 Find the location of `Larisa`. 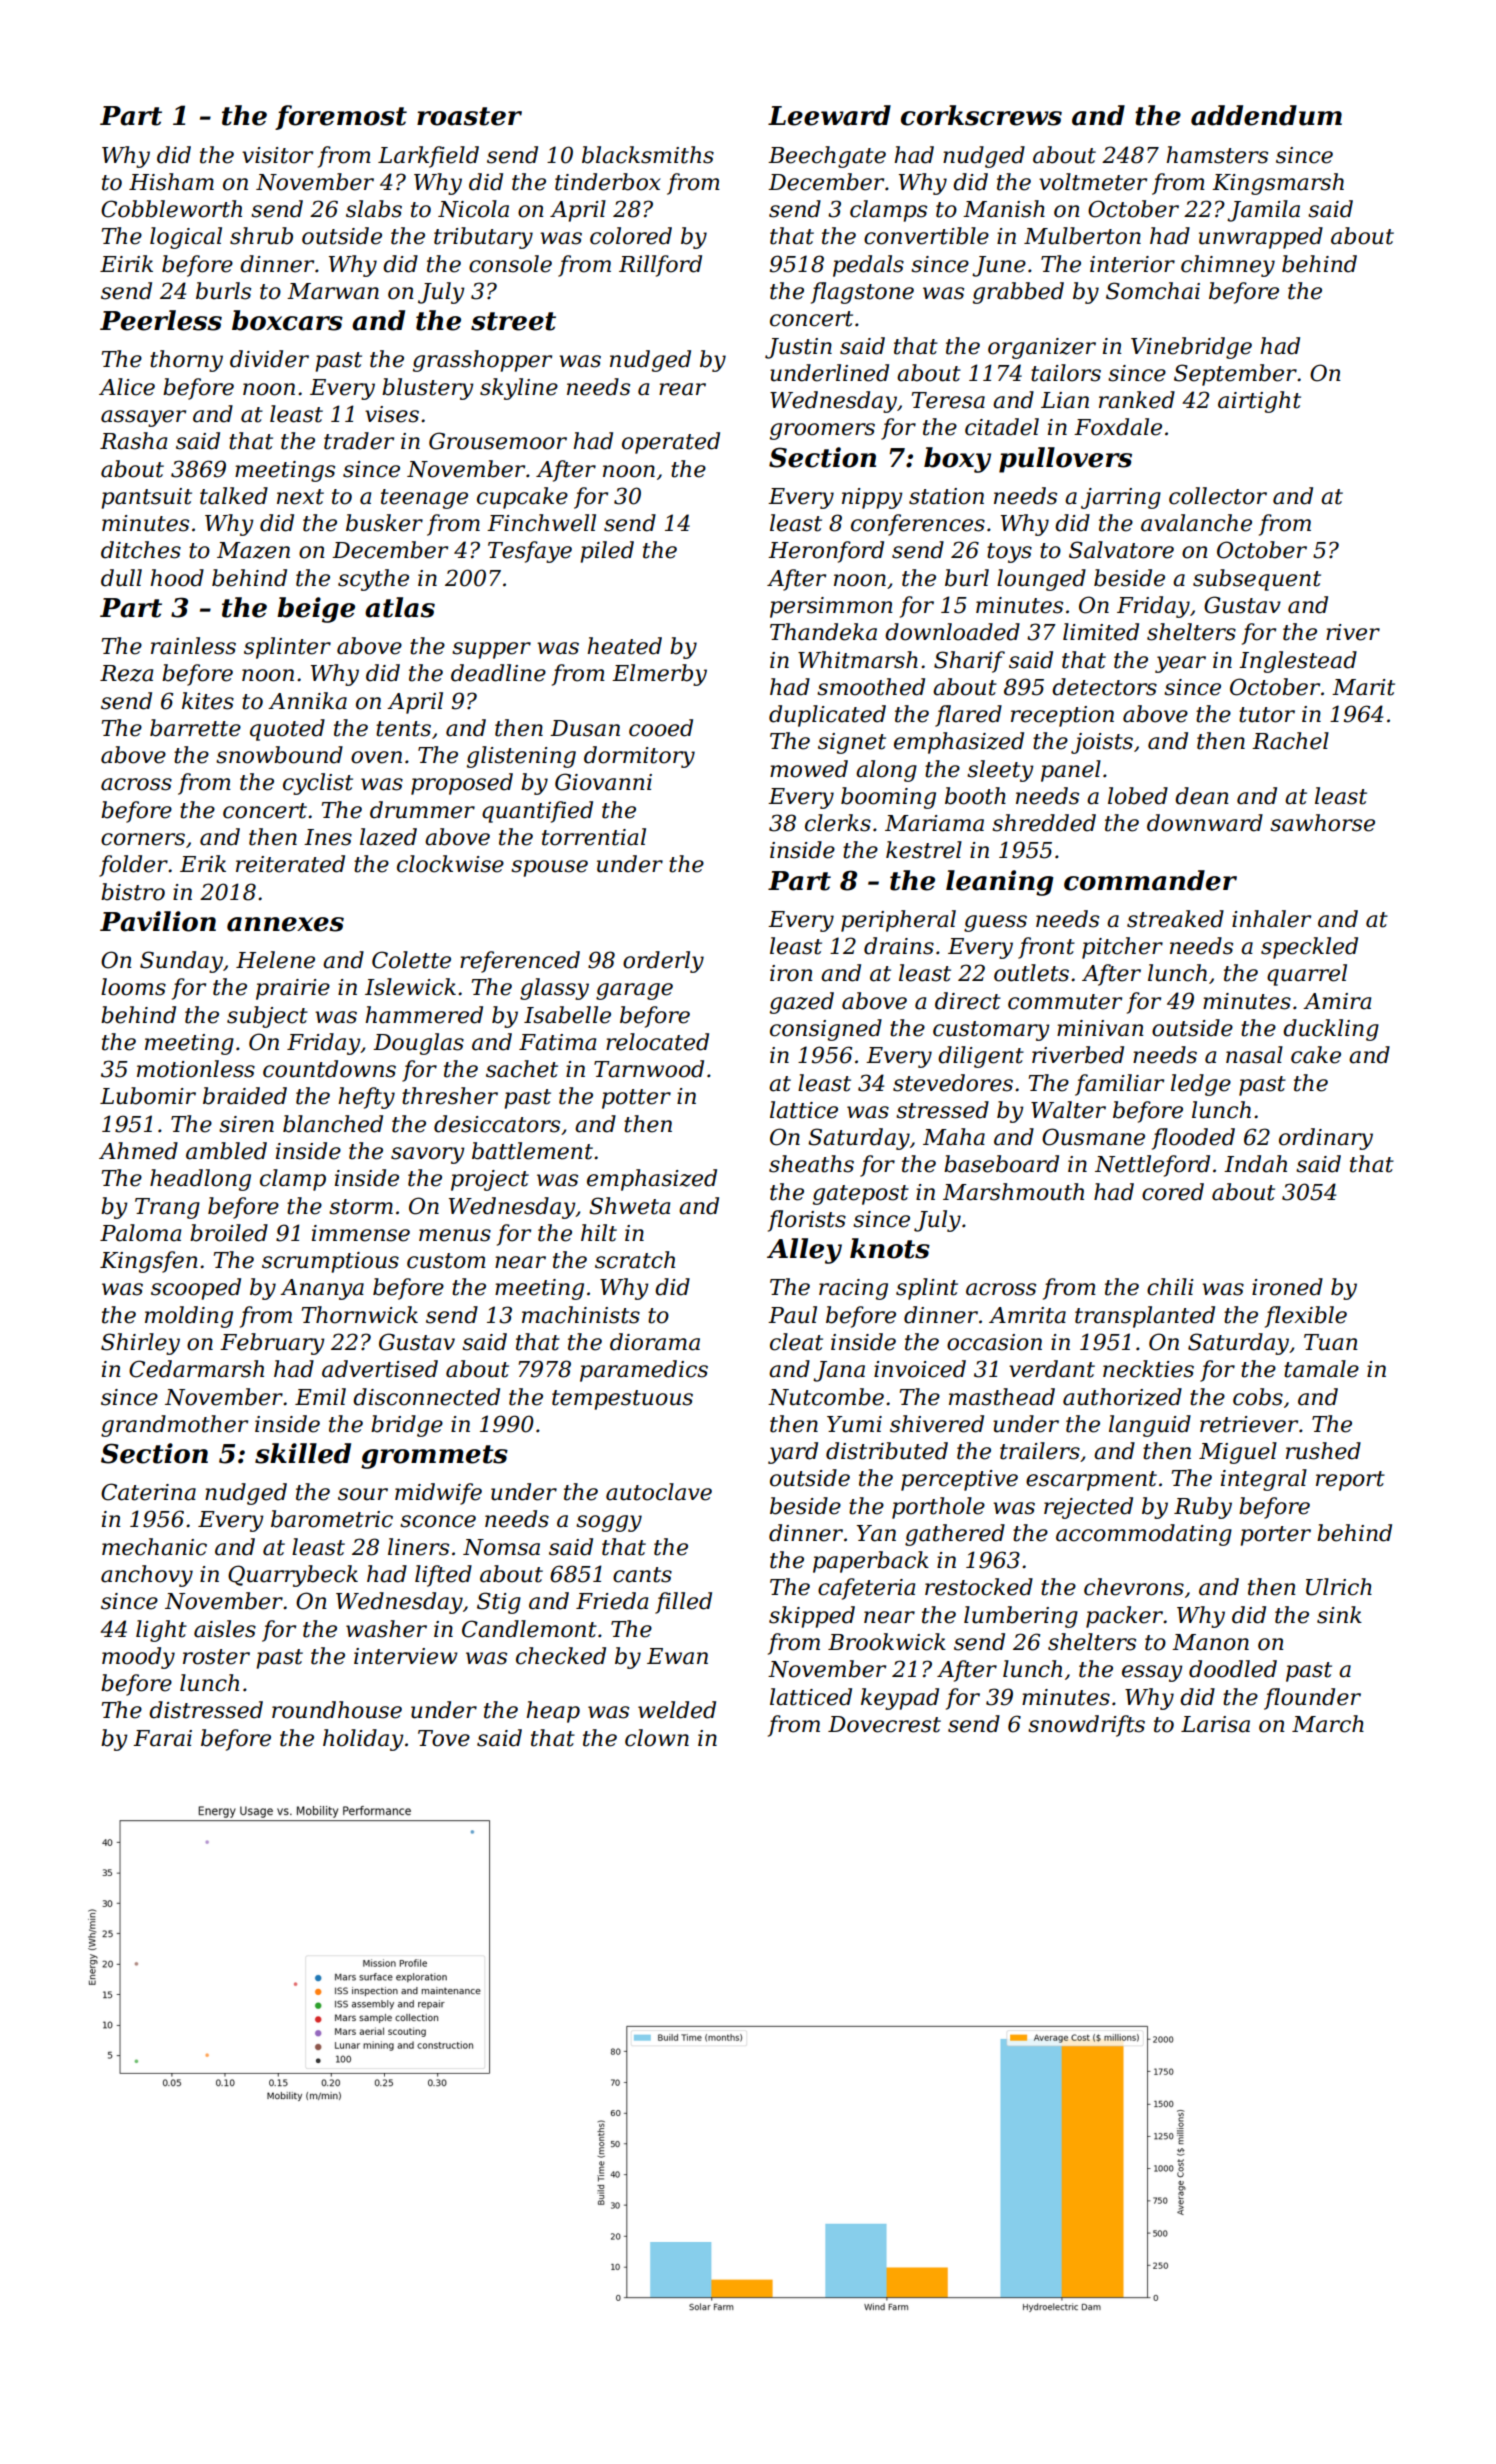

Larisa is located at coordinates (1215, 1724).
